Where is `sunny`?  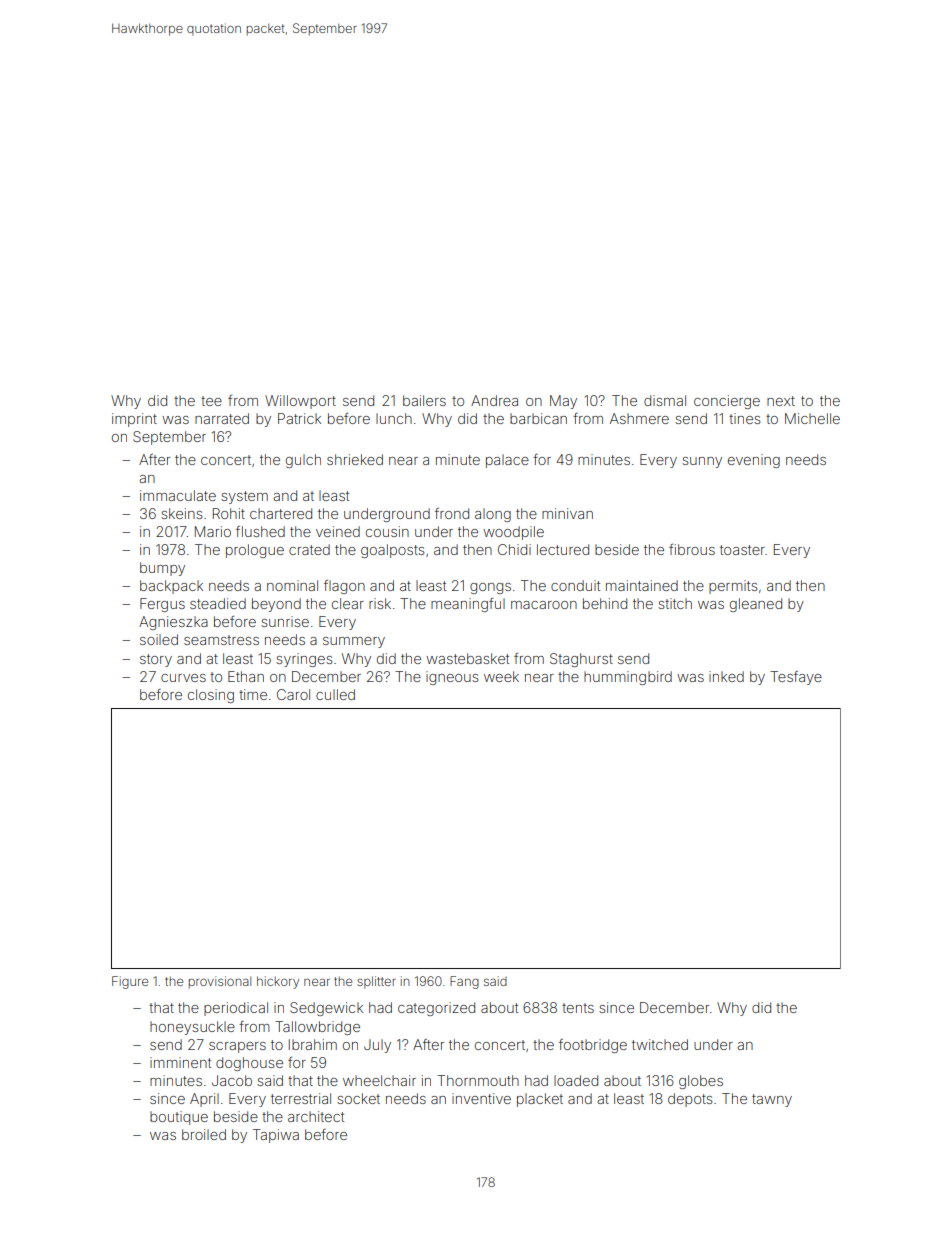 sunny is located at coordinates (702, 462).
